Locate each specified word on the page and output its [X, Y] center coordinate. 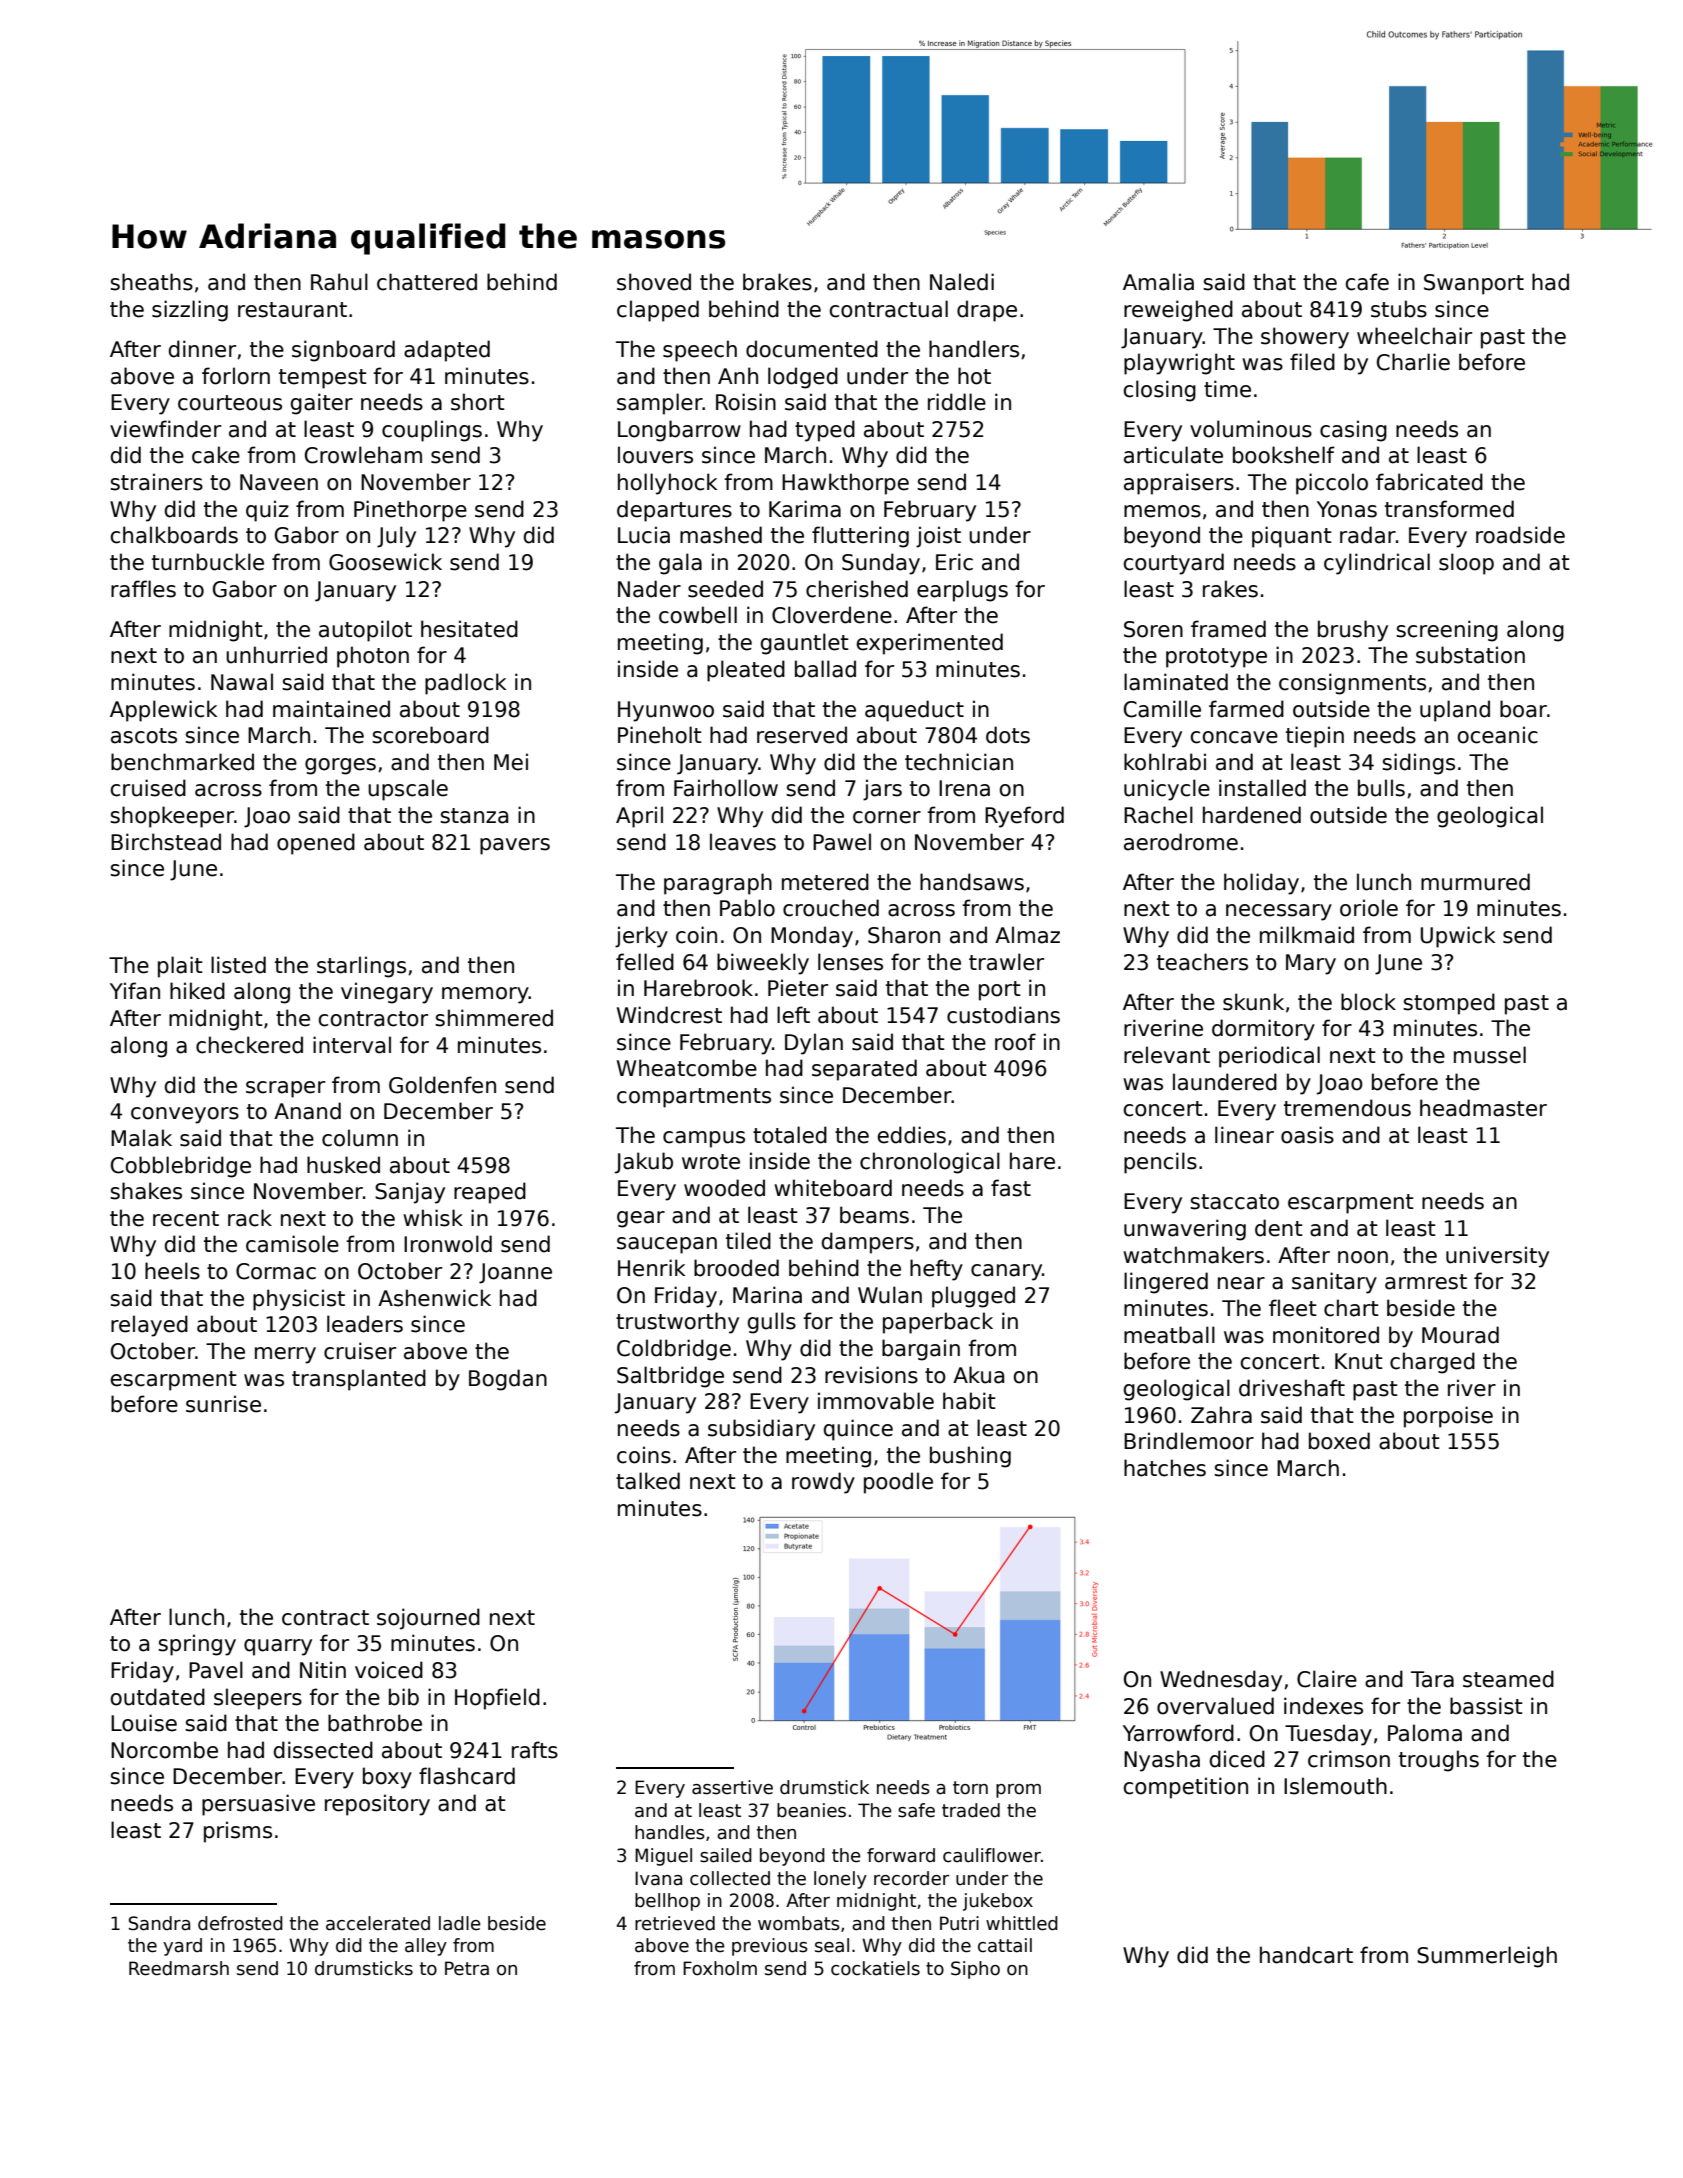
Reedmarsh [179, 1968]
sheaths [151, 282]
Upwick [1458, 937]
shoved [654, 282]
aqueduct [914, 711]
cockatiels [875, 1968]
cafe [1367, 282]
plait [180, 967]
